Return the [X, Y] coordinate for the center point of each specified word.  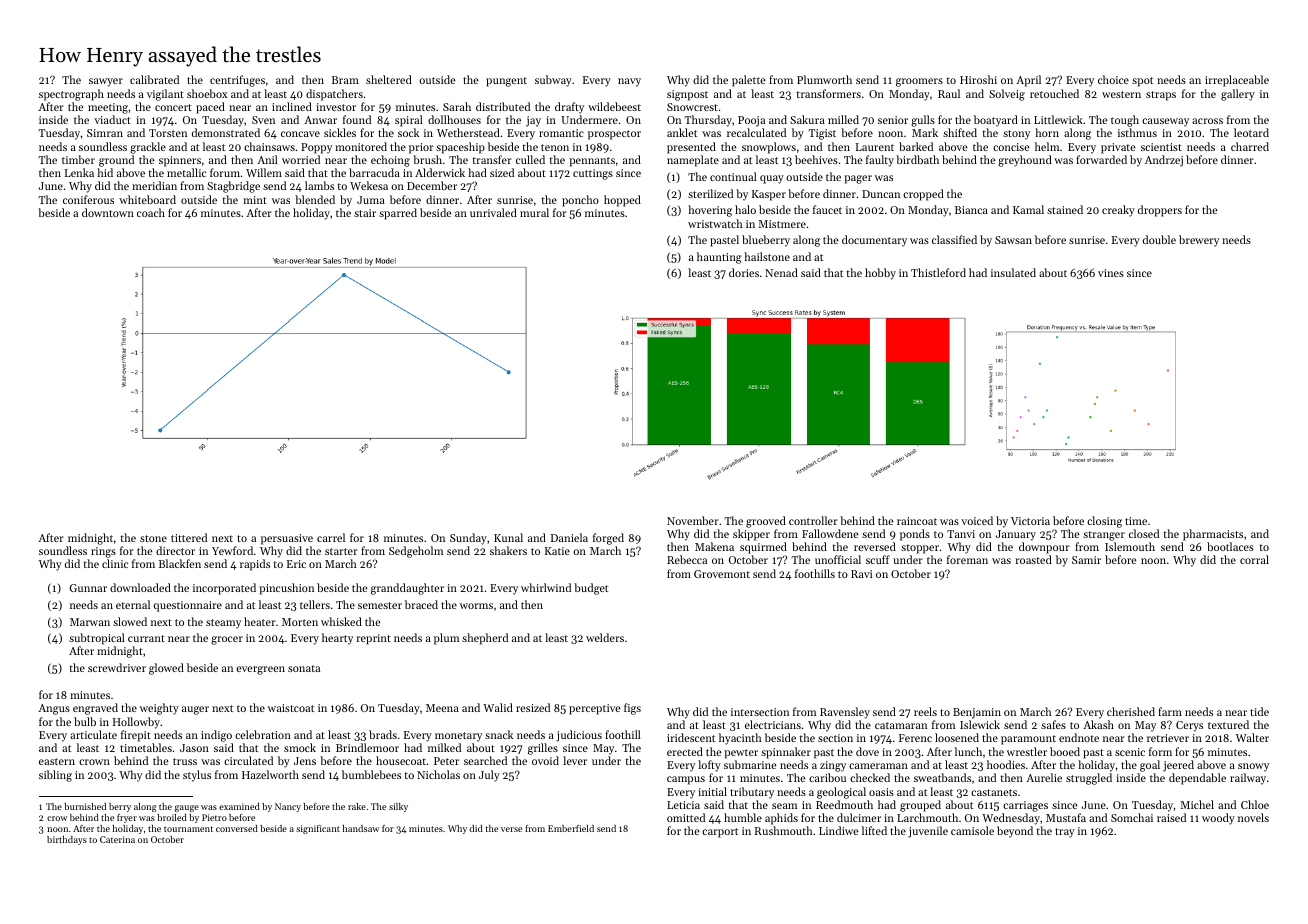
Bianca [971, 210]
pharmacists [1213, 535]
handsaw [361, 828]
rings [103, 552]
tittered [189, 537]
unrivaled [493, 212]
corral [1254, 559]
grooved [766, 522]
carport [720, 833]
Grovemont [722, 574]
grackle [148, 148]
